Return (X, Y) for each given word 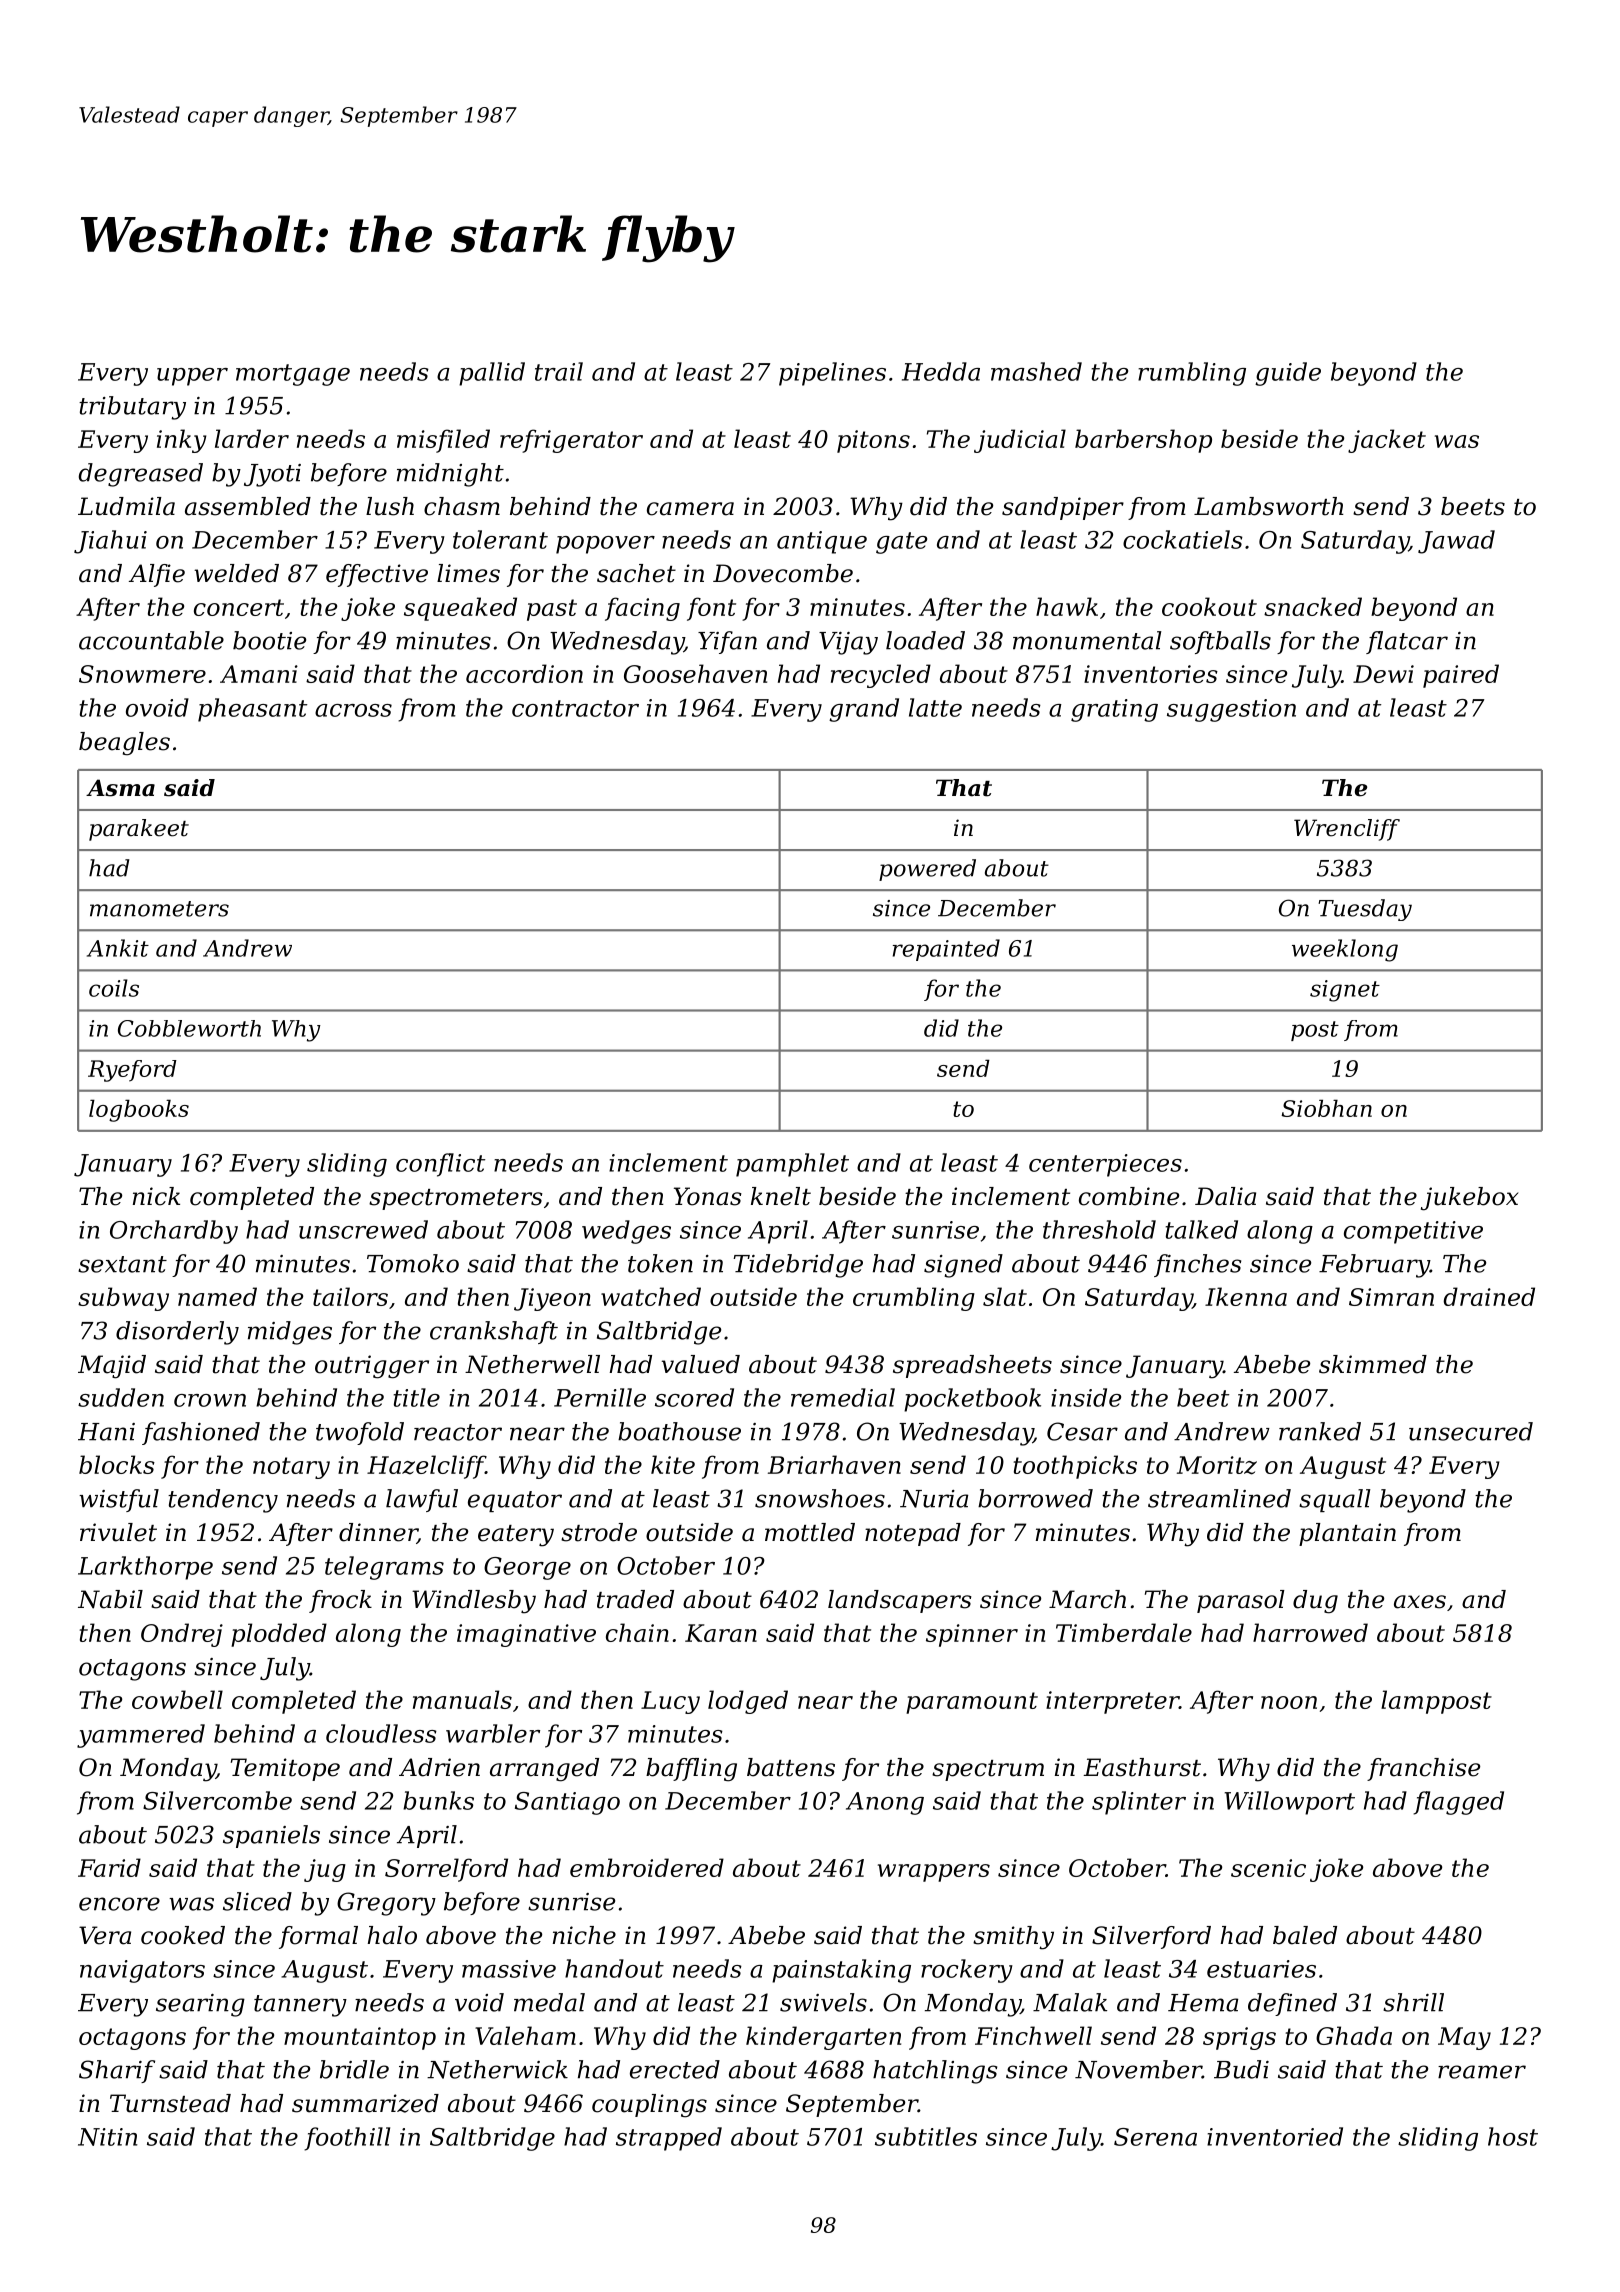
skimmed (1373, 1364)
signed (963, 1266)
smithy (1013, 1938)
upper (192, 377)
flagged (1458, 1803)
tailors (350, 1296)
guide (1288, 374)
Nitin (108, 2137)
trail (559, 371)
